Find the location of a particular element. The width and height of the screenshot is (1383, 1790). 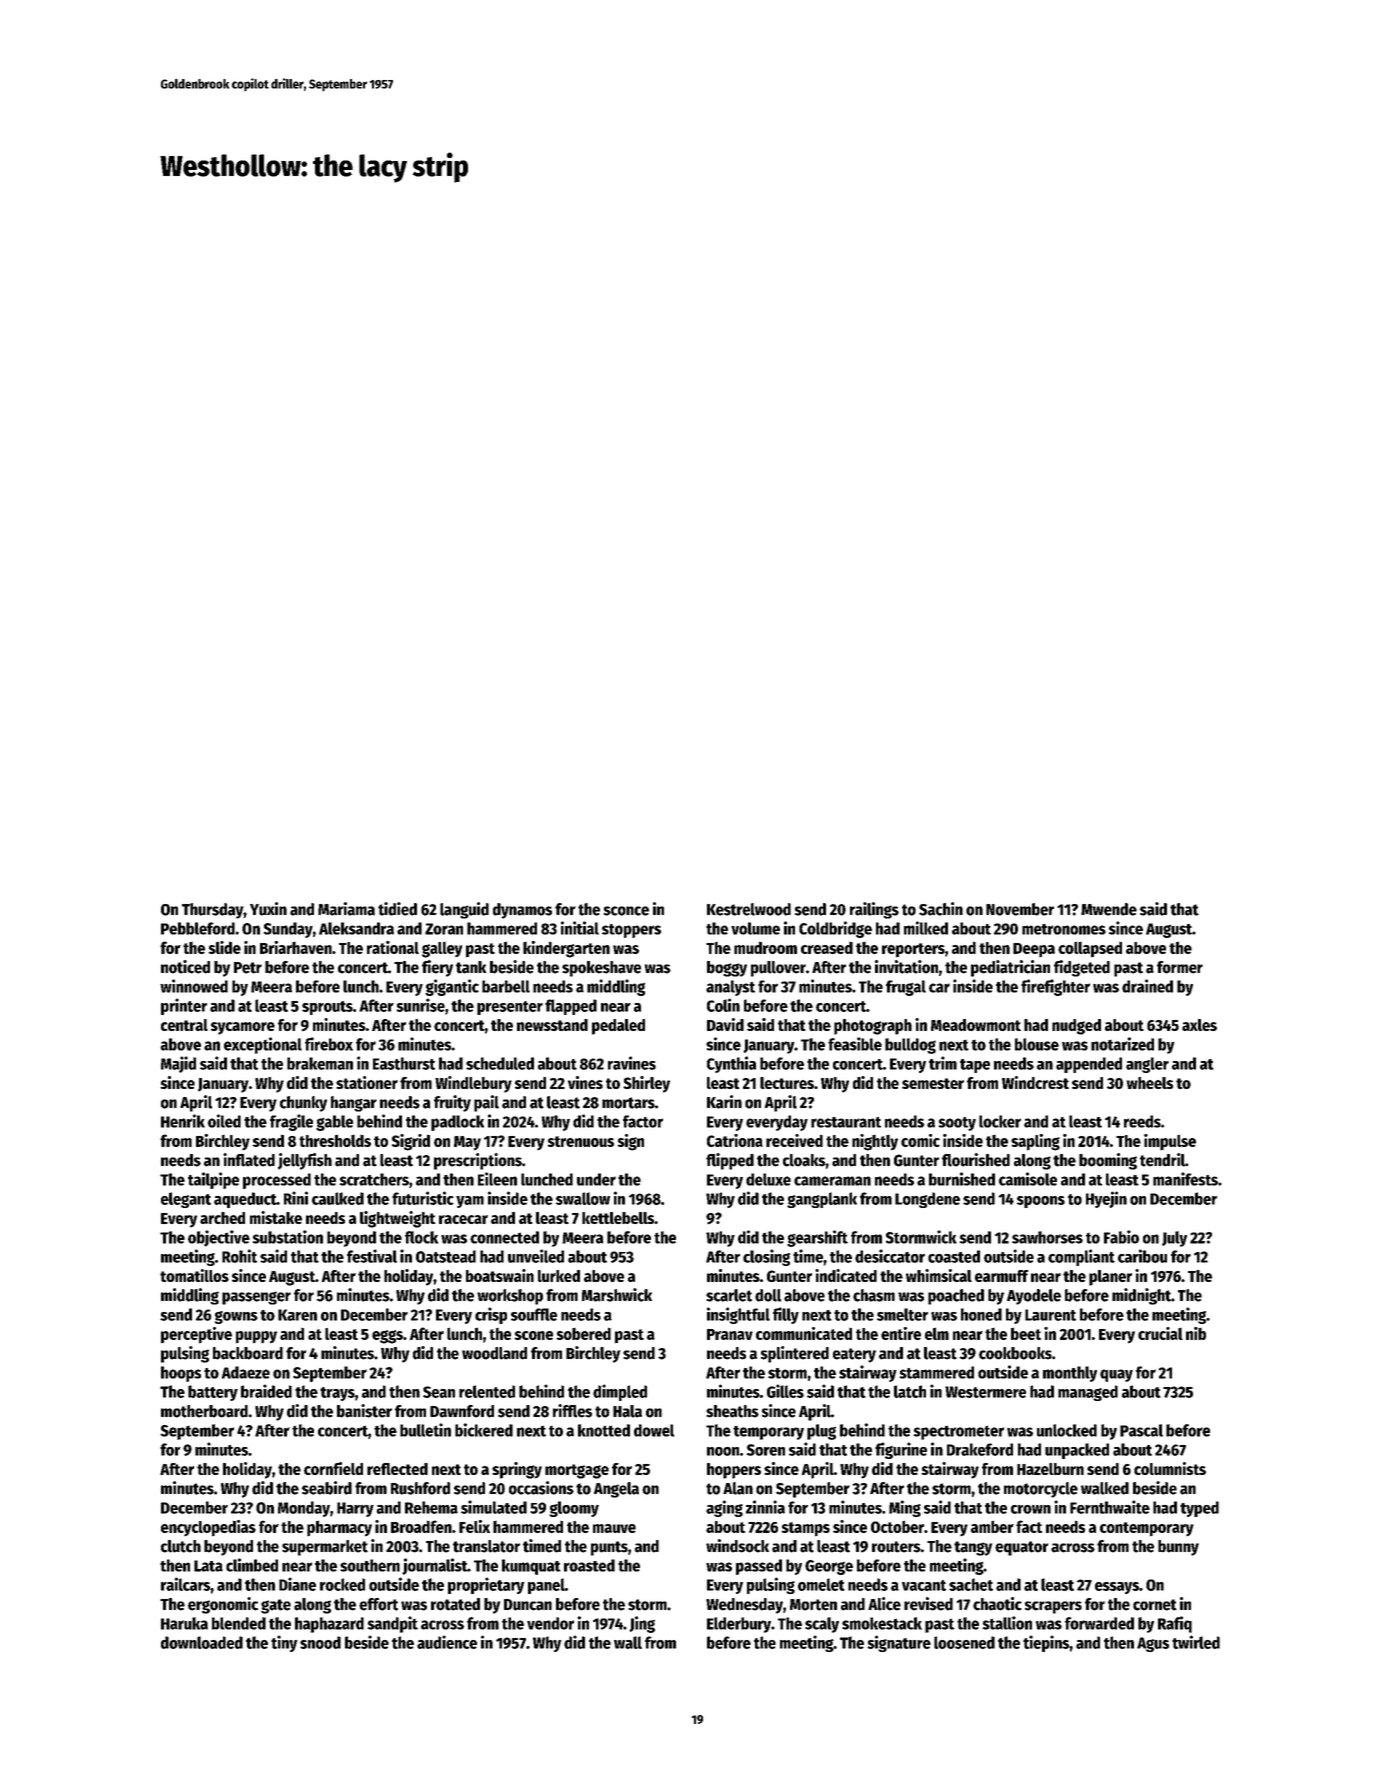

noon is located at coordinates (723, 1451).
